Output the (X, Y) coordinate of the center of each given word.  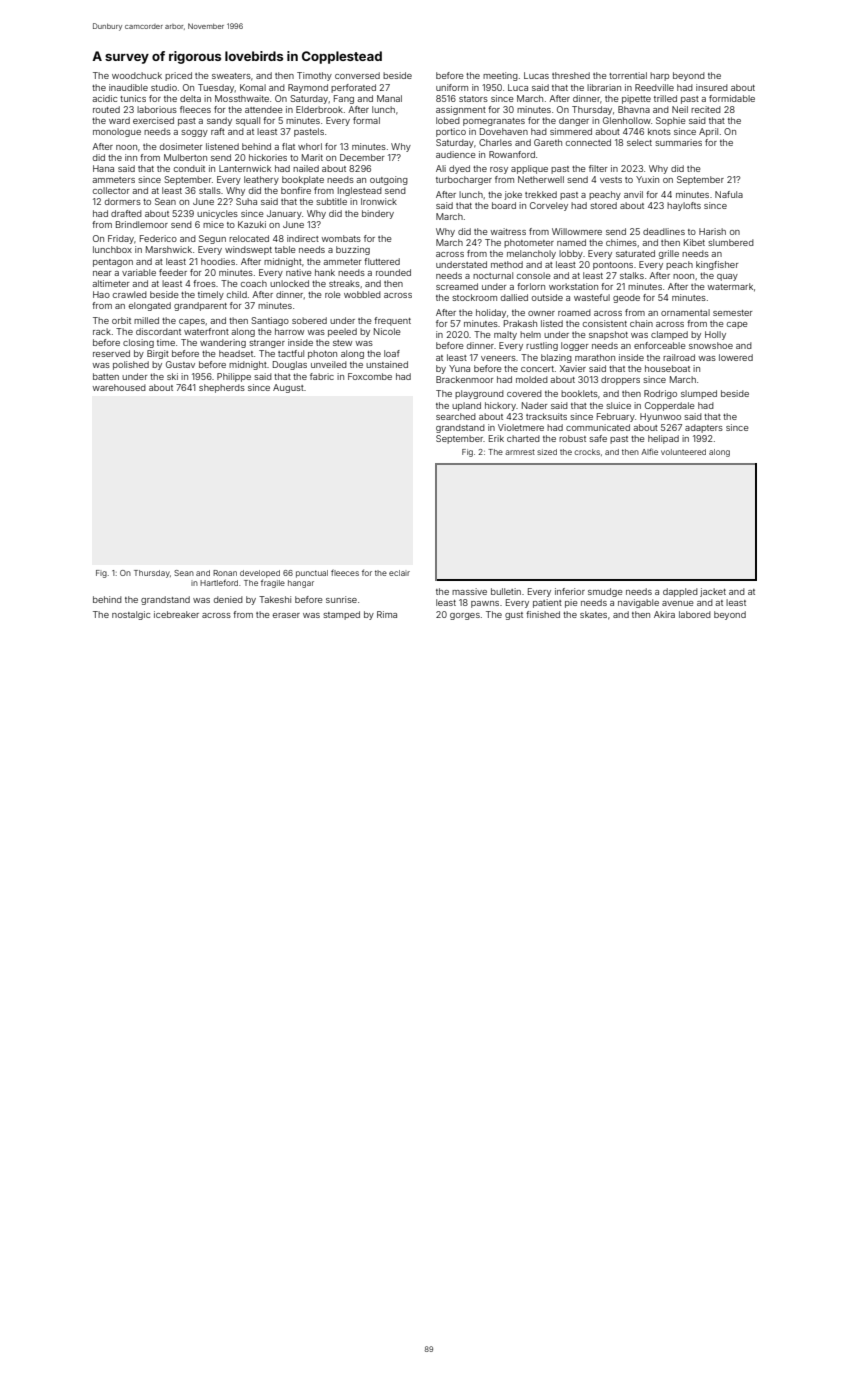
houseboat (667, 368)
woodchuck (137, 75)
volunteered (683, 452)
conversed (357, 75)
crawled (130, 294)
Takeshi (275, 599)
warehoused (119, 387)
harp (659, 76)
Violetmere (521, 427)
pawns (485, 604)
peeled (342, 332)
